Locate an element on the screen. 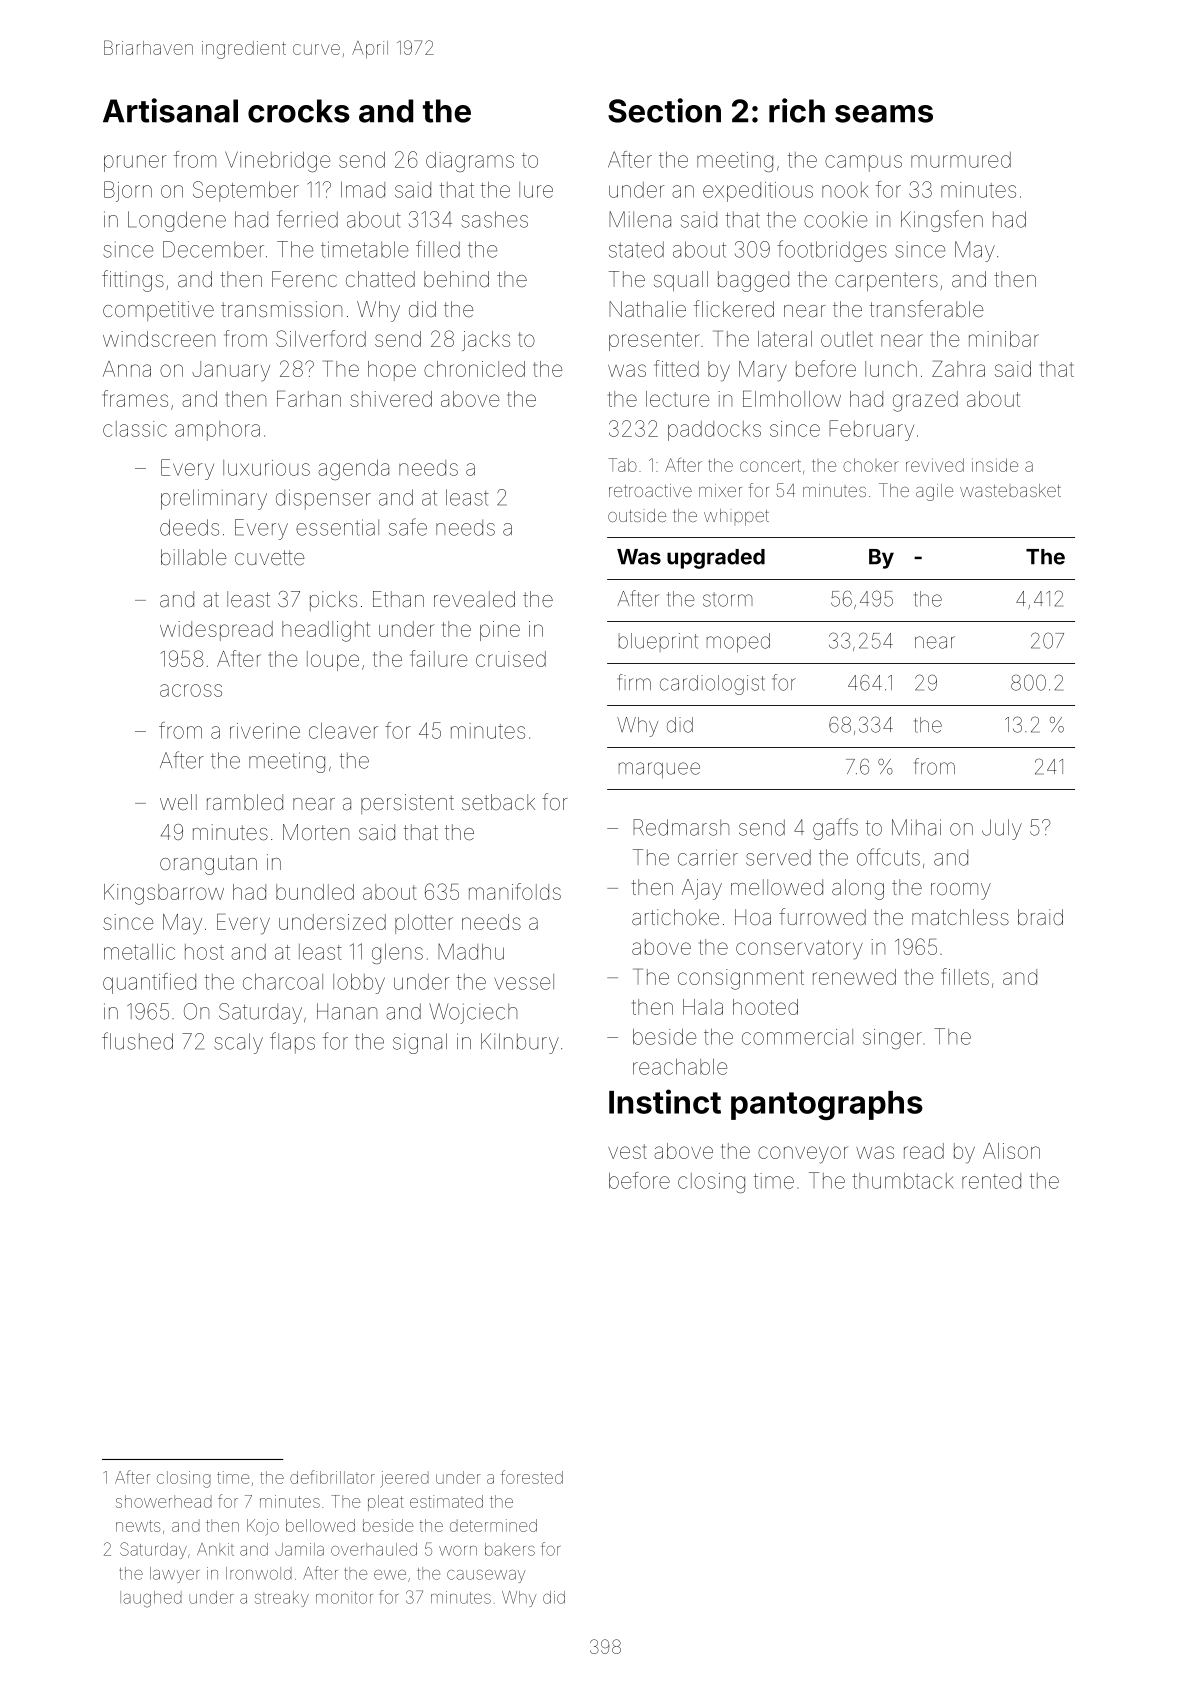 The image size is (1177, 1704). across is located at coordinates (191, 690).
